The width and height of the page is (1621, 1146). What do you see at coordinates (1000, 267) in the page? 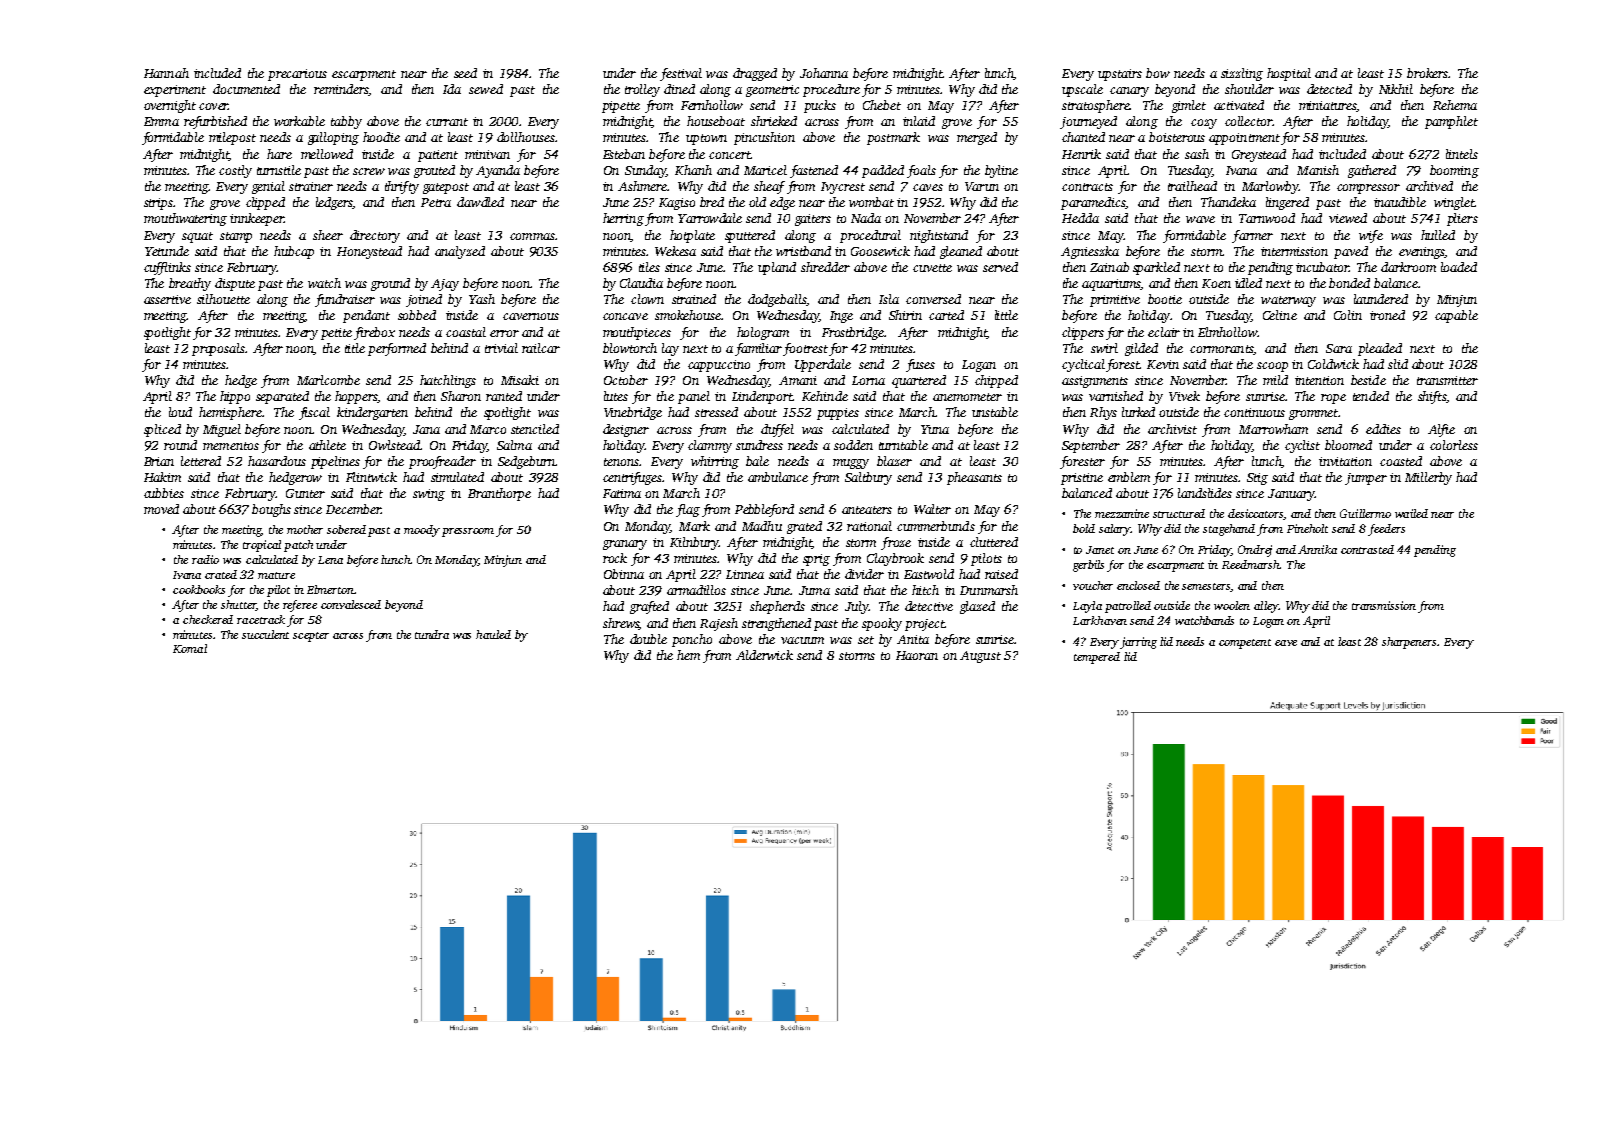
I see `served` at bounding box center [1000, 267].
